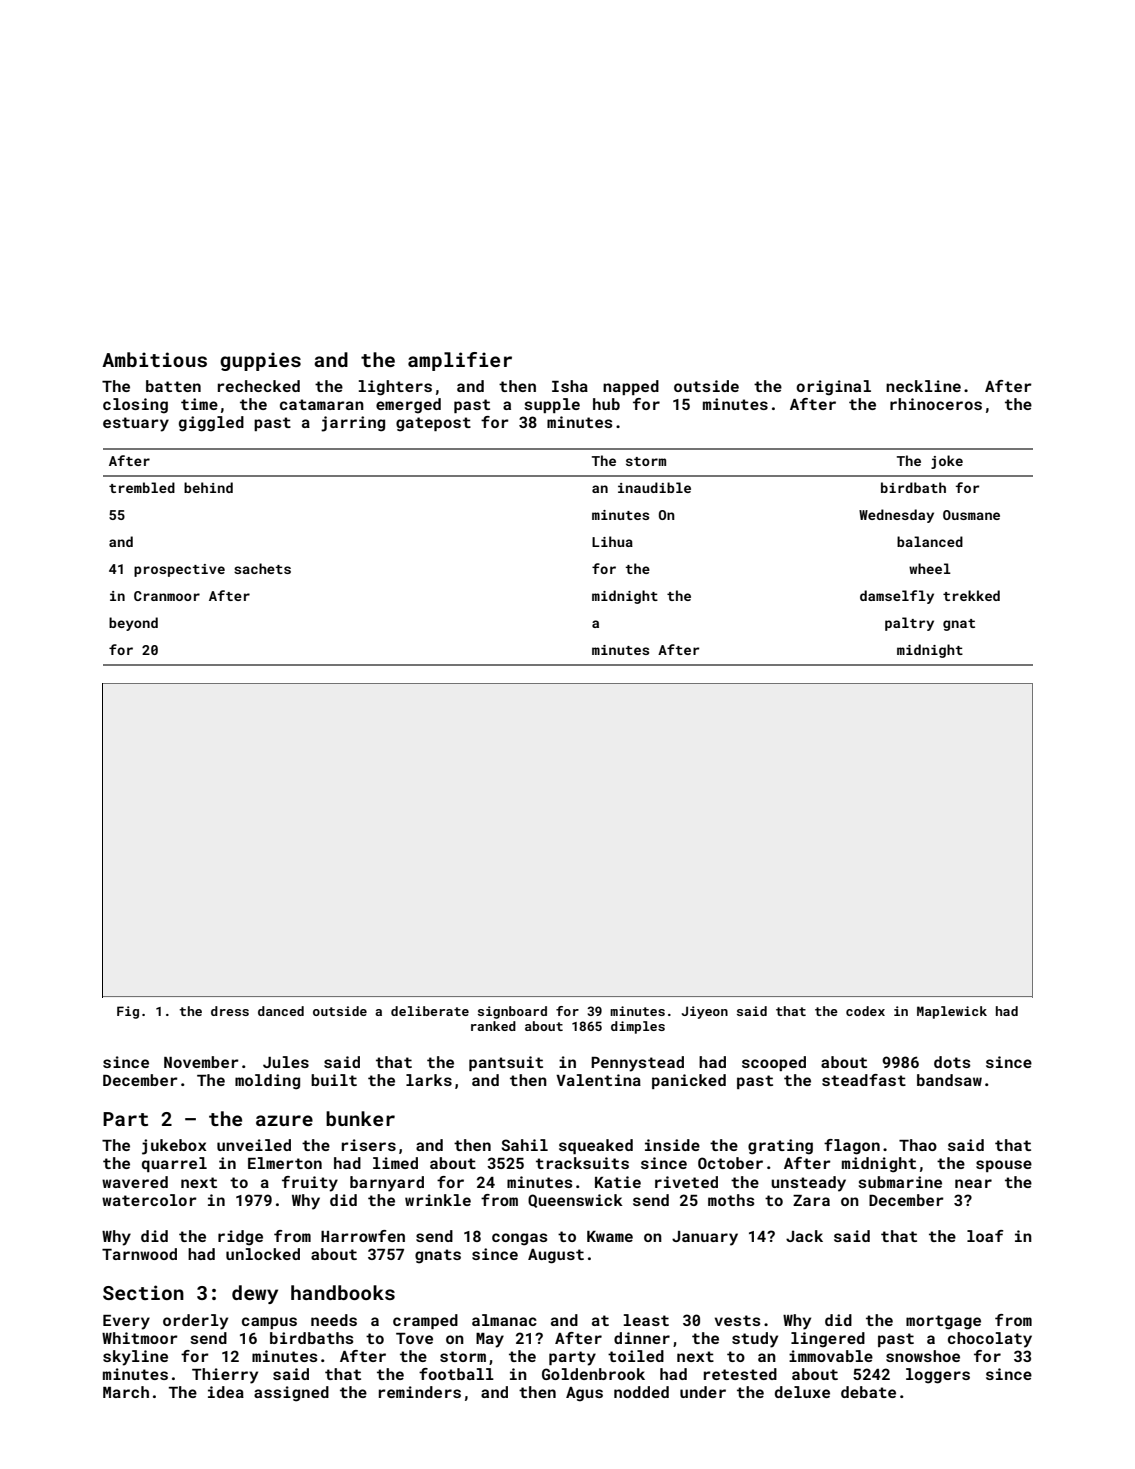  What do you see at coordinates (142, 487) in the screenshot?
I see `trembled` at bounding box center [142, 487].
